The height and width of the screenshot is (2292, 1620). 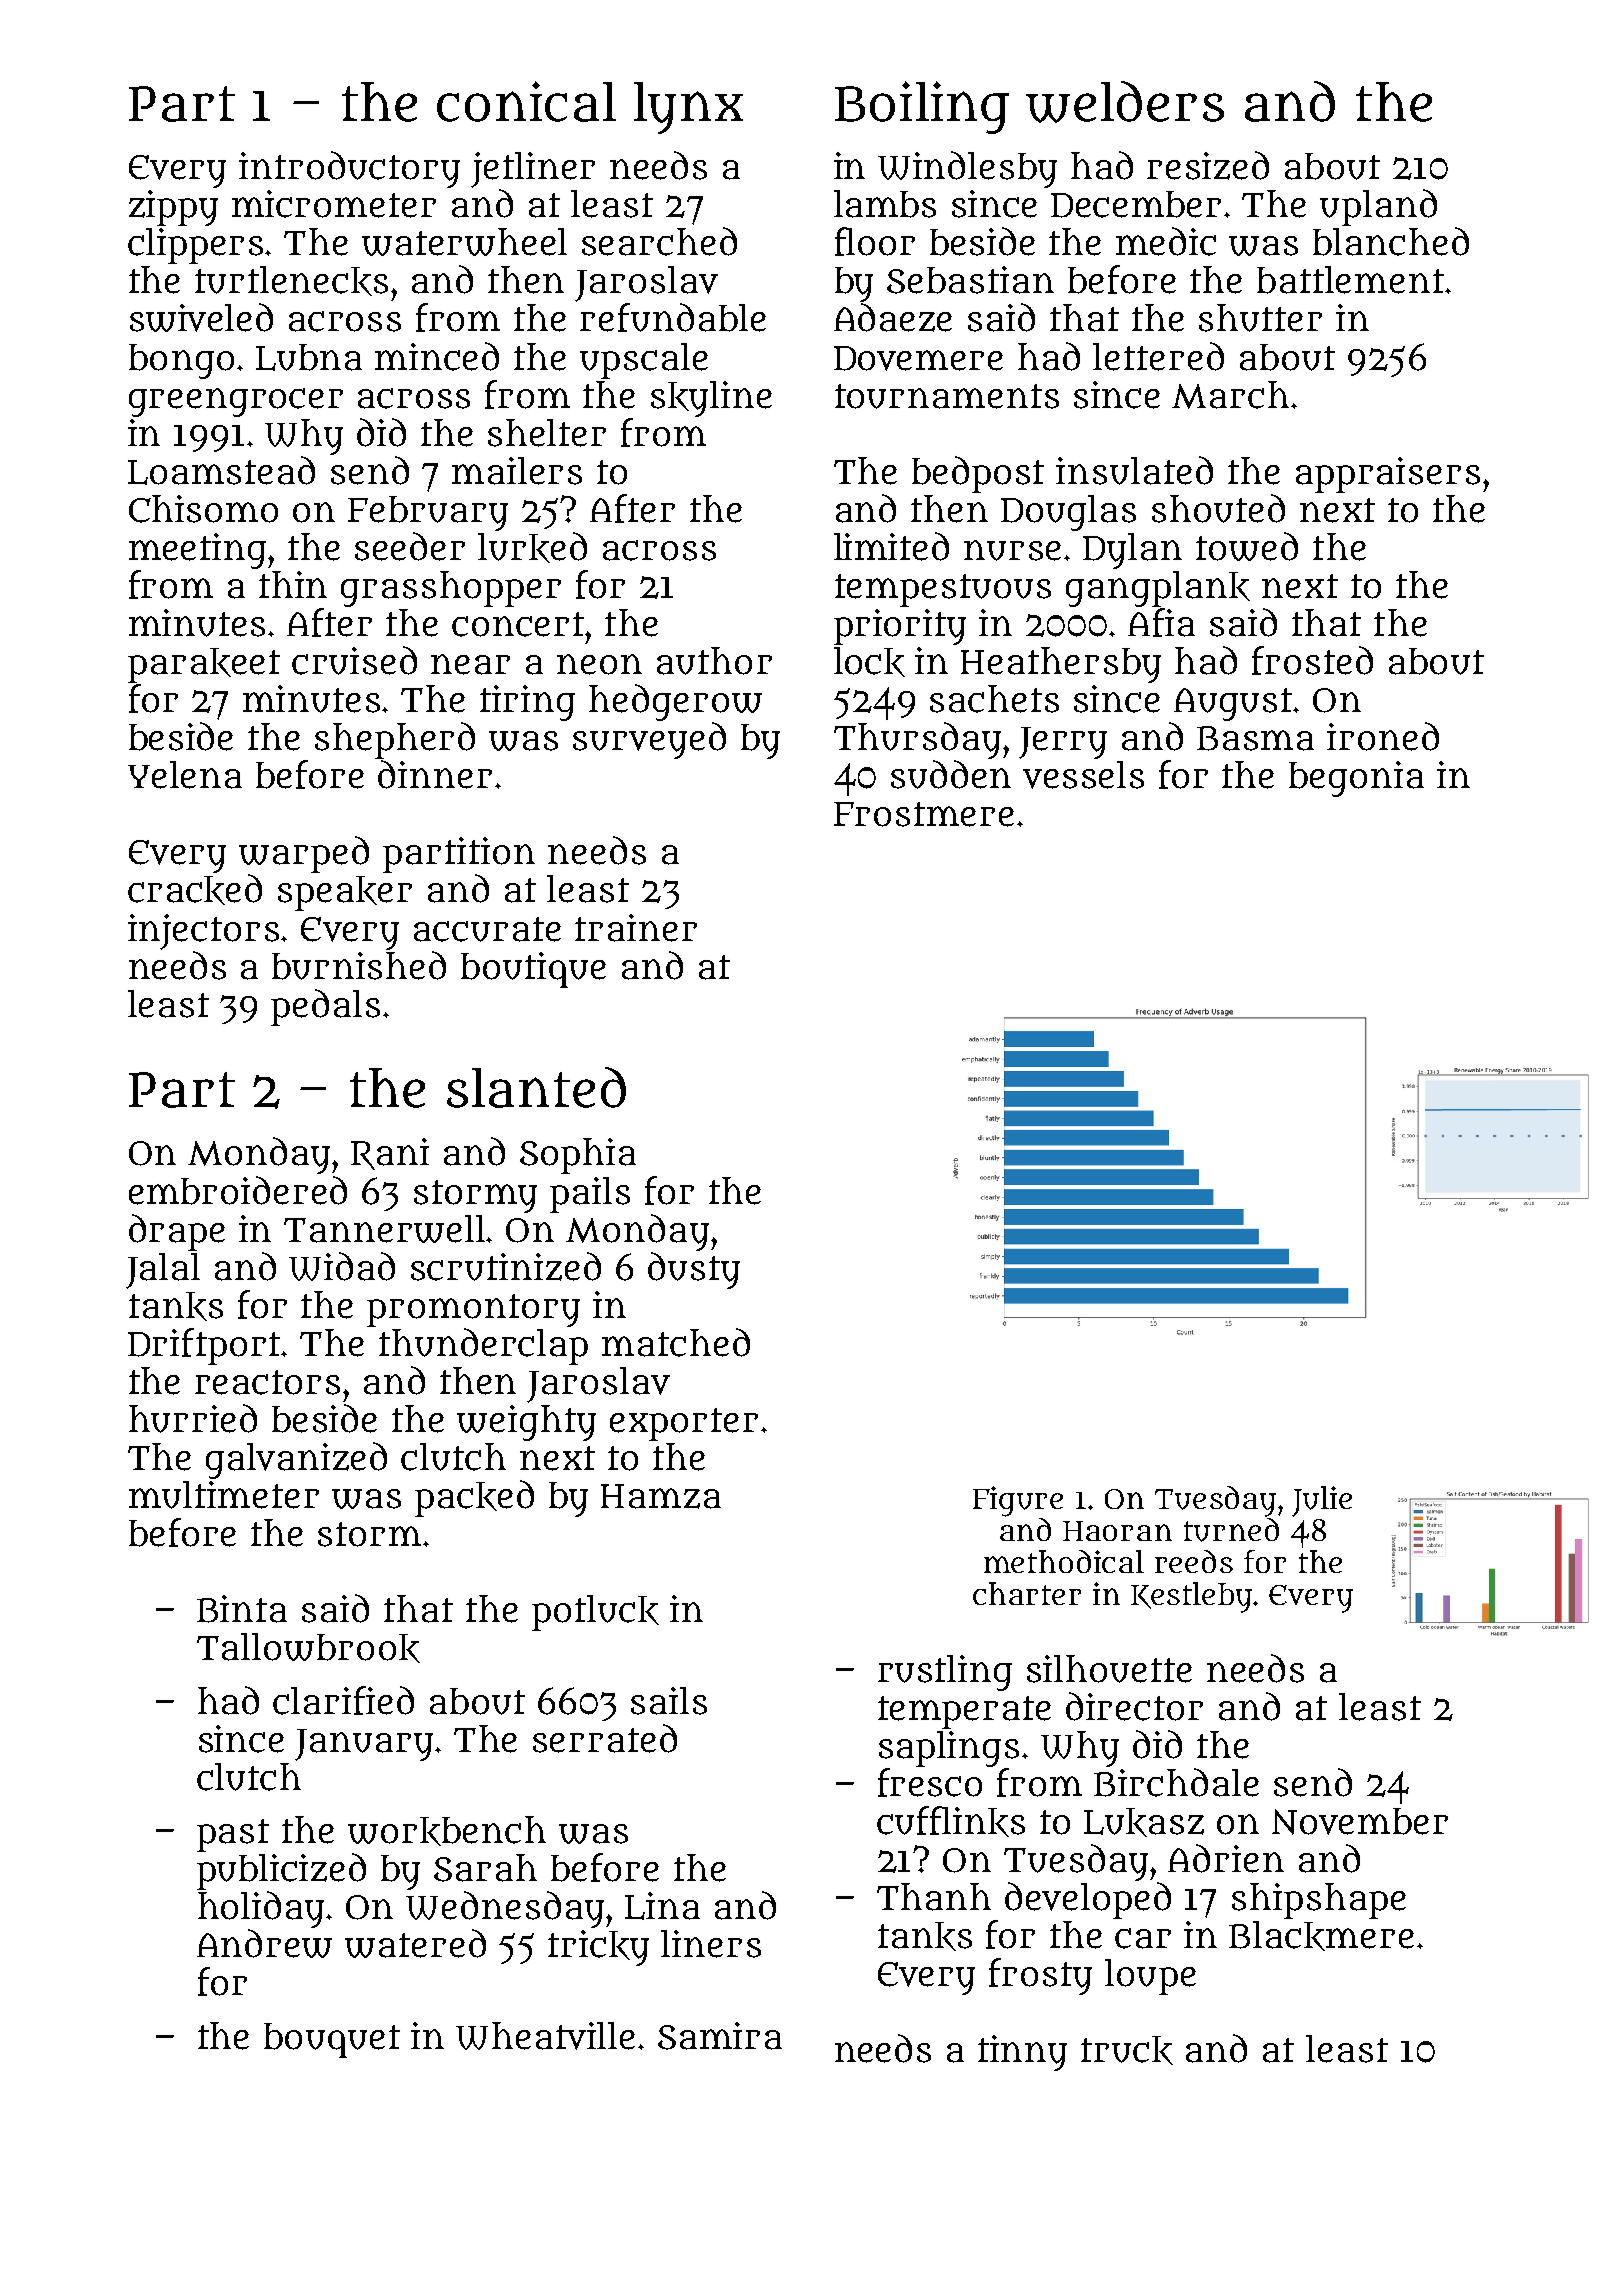 I want to click on welders, so click(x=1125, y=102).
